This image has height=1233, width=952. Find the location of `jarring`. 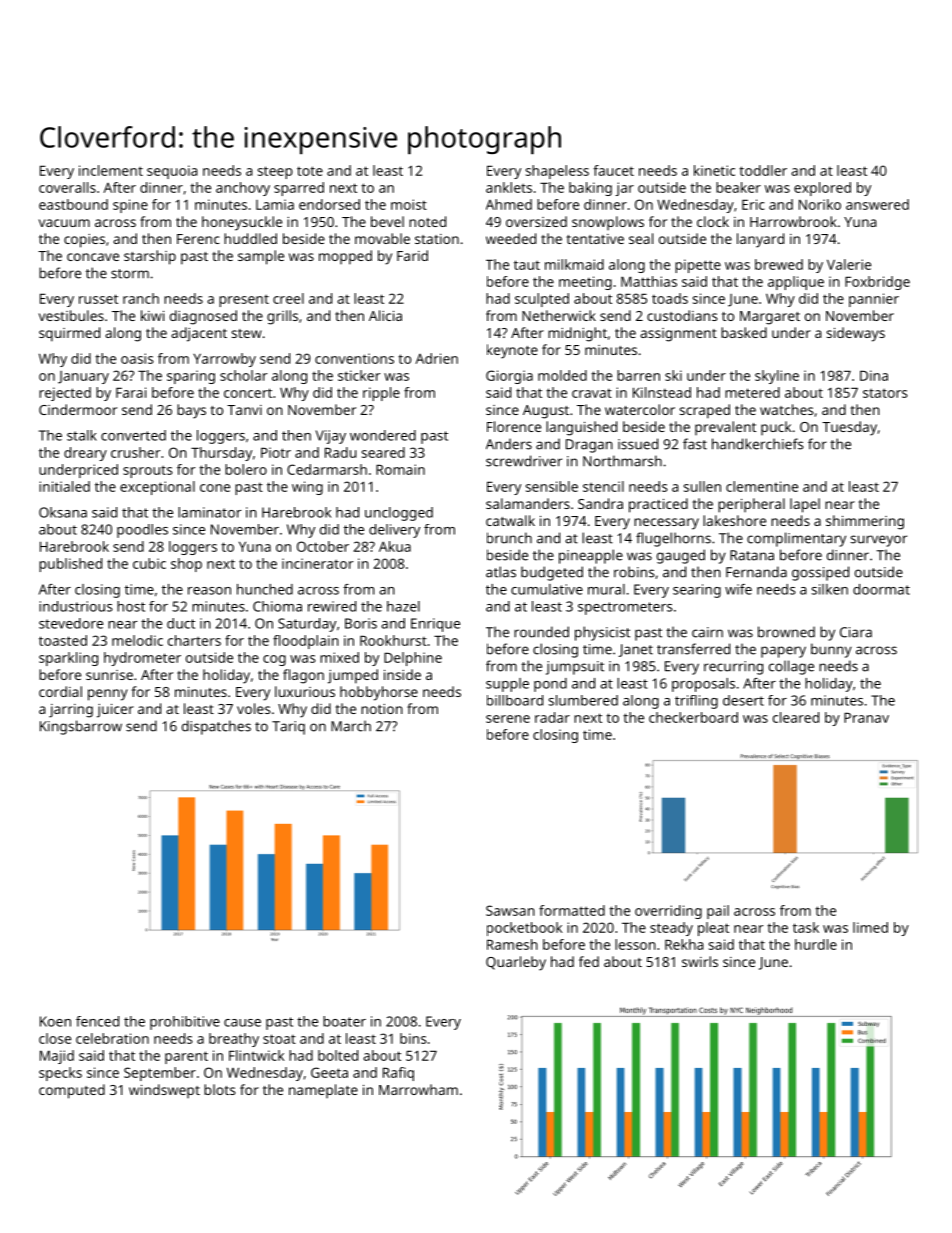

jarring is located at coordinates (71, 711).
